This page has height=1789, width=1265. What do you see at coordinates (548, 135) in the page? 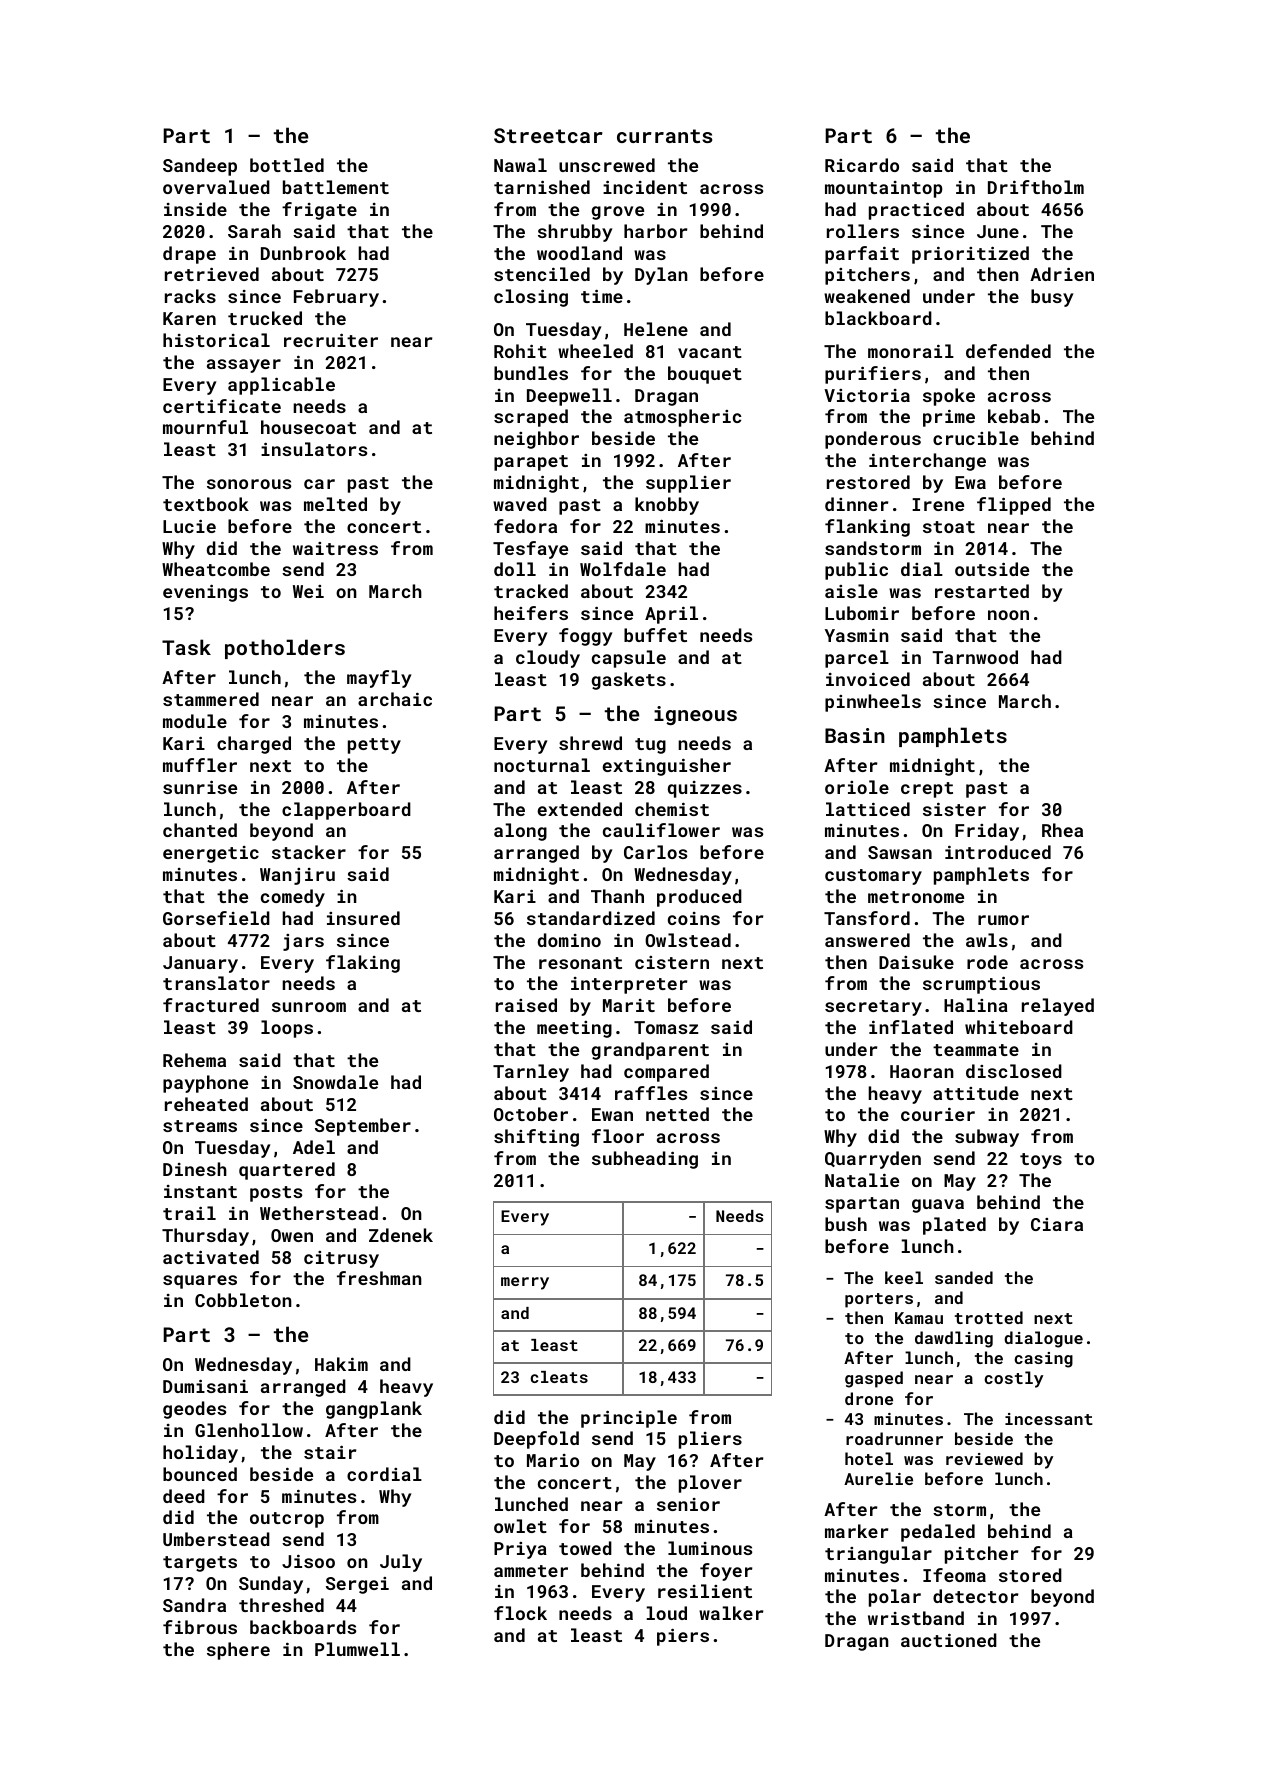
I see `Streetcar` at bounding box center [548, 135].
